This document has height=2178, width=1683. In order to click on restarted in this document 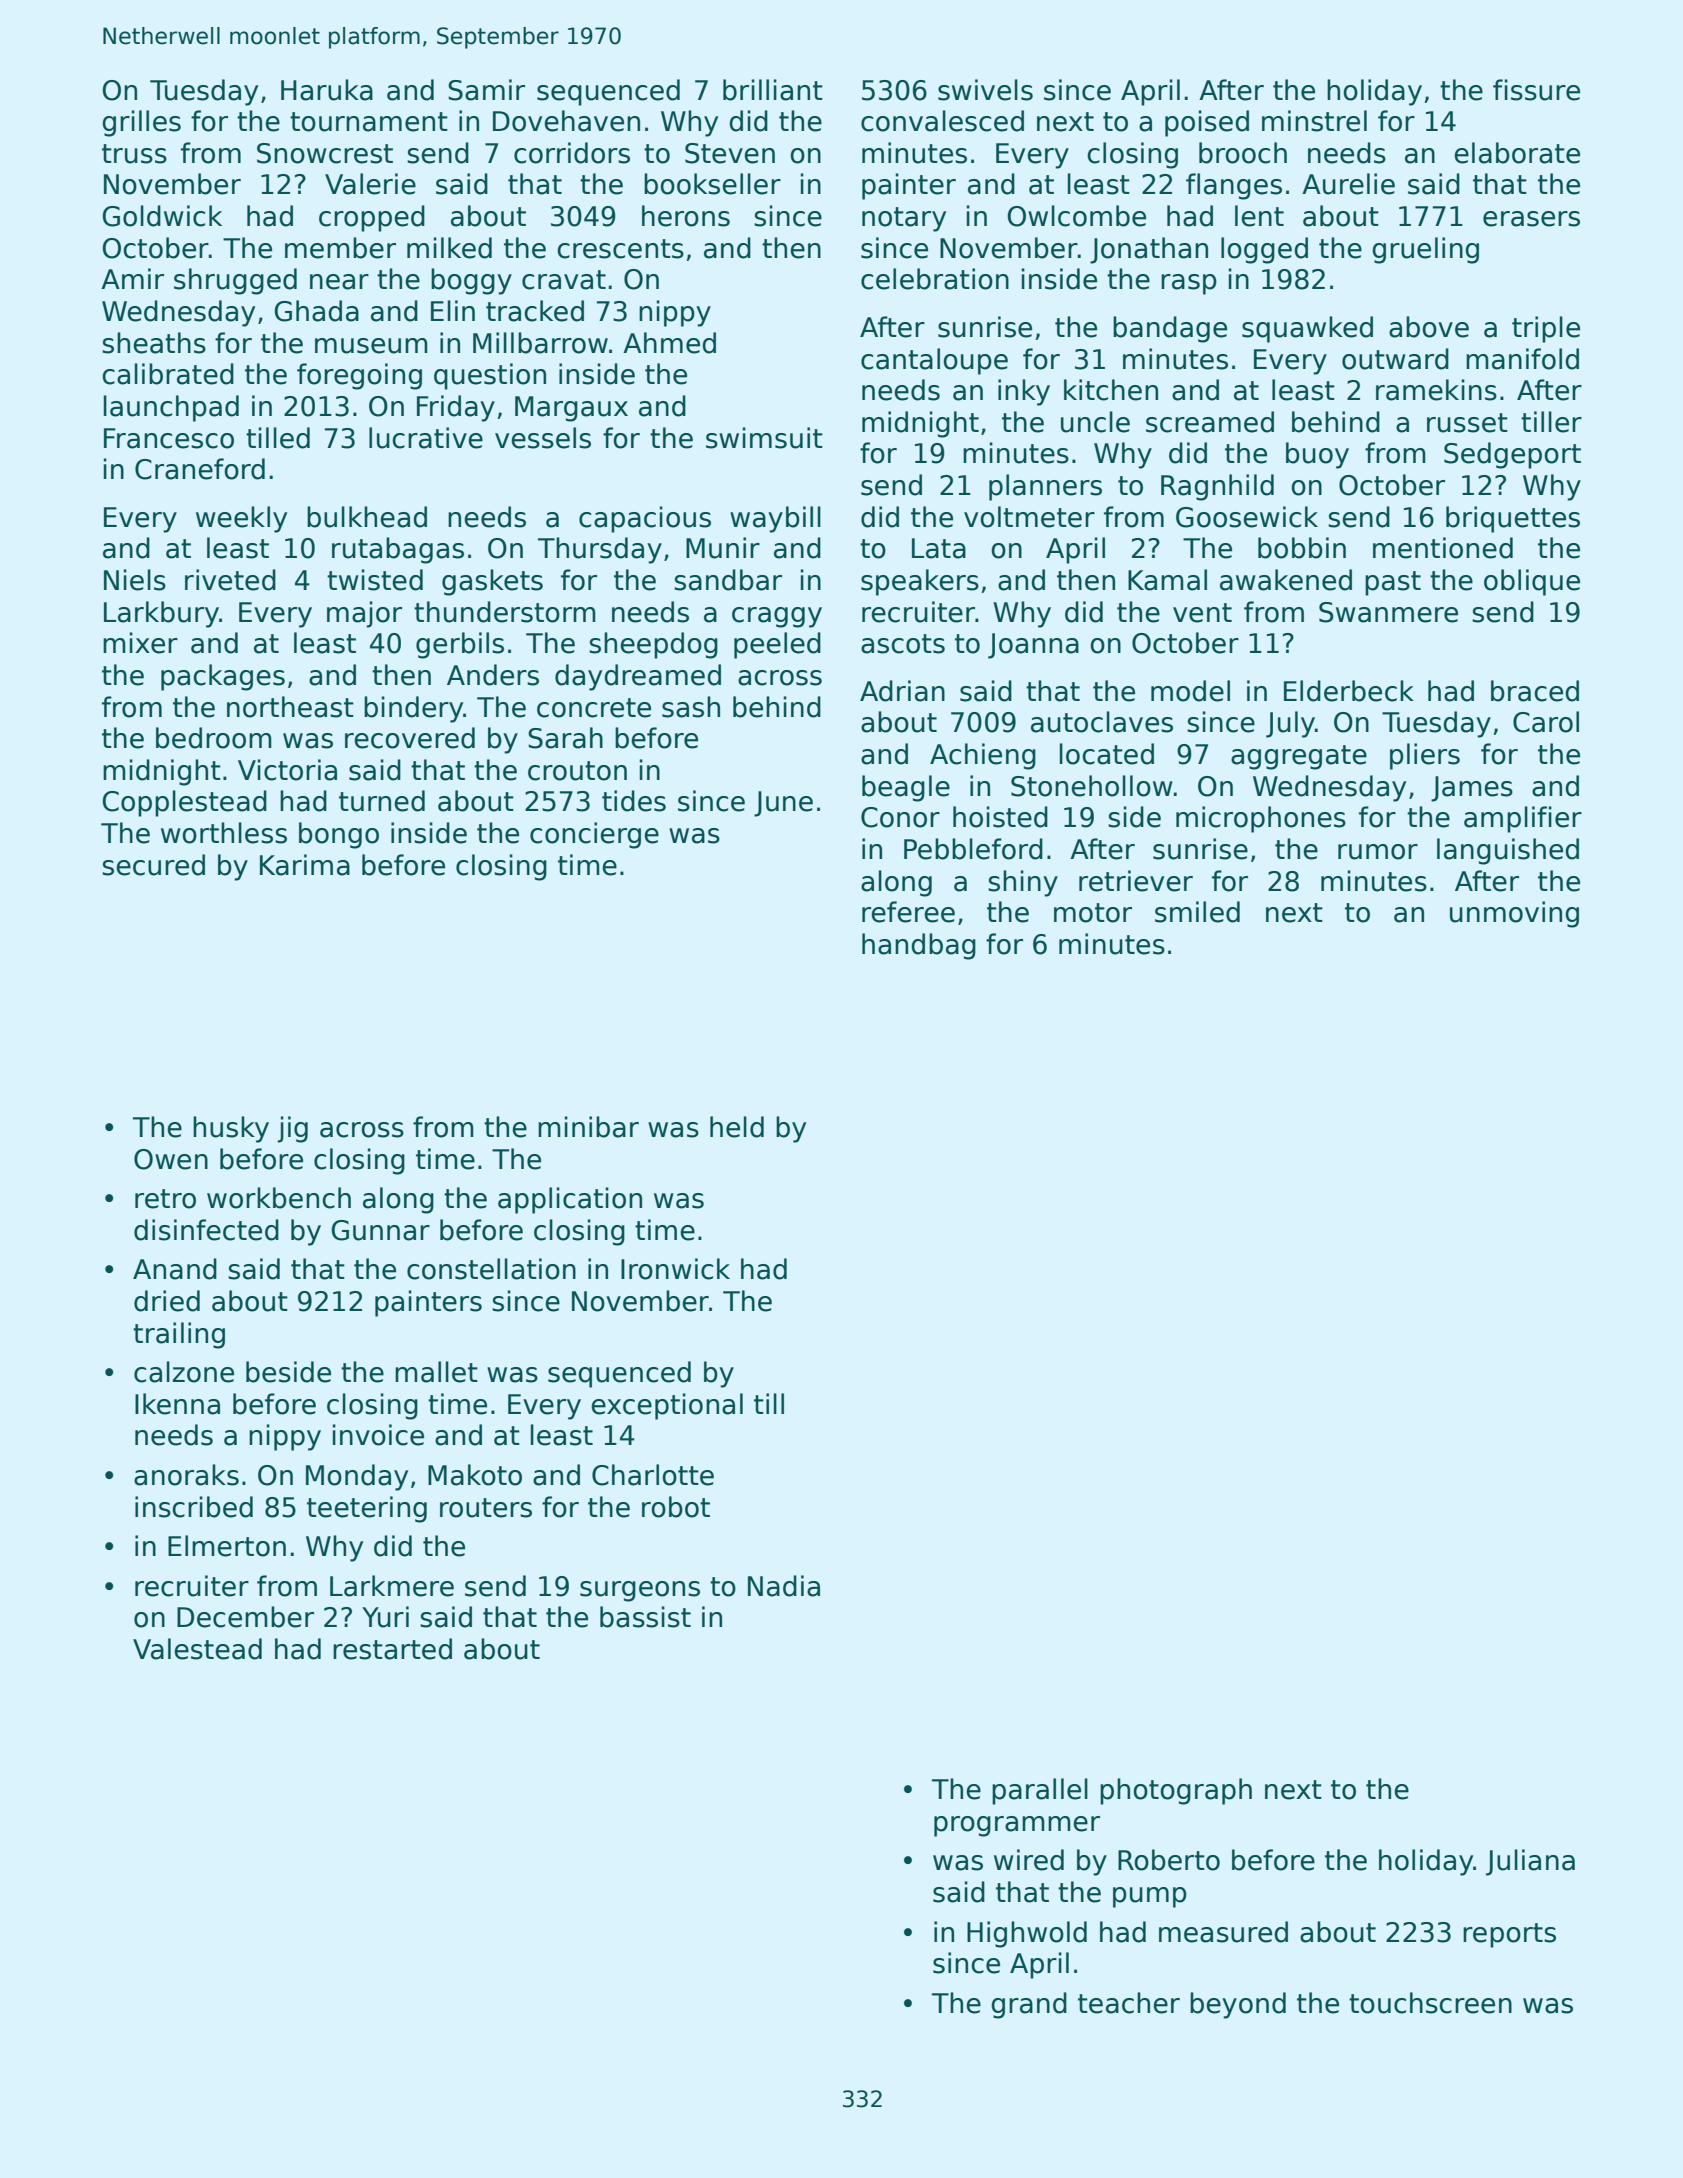, I will do `click(392, 1649)`.
